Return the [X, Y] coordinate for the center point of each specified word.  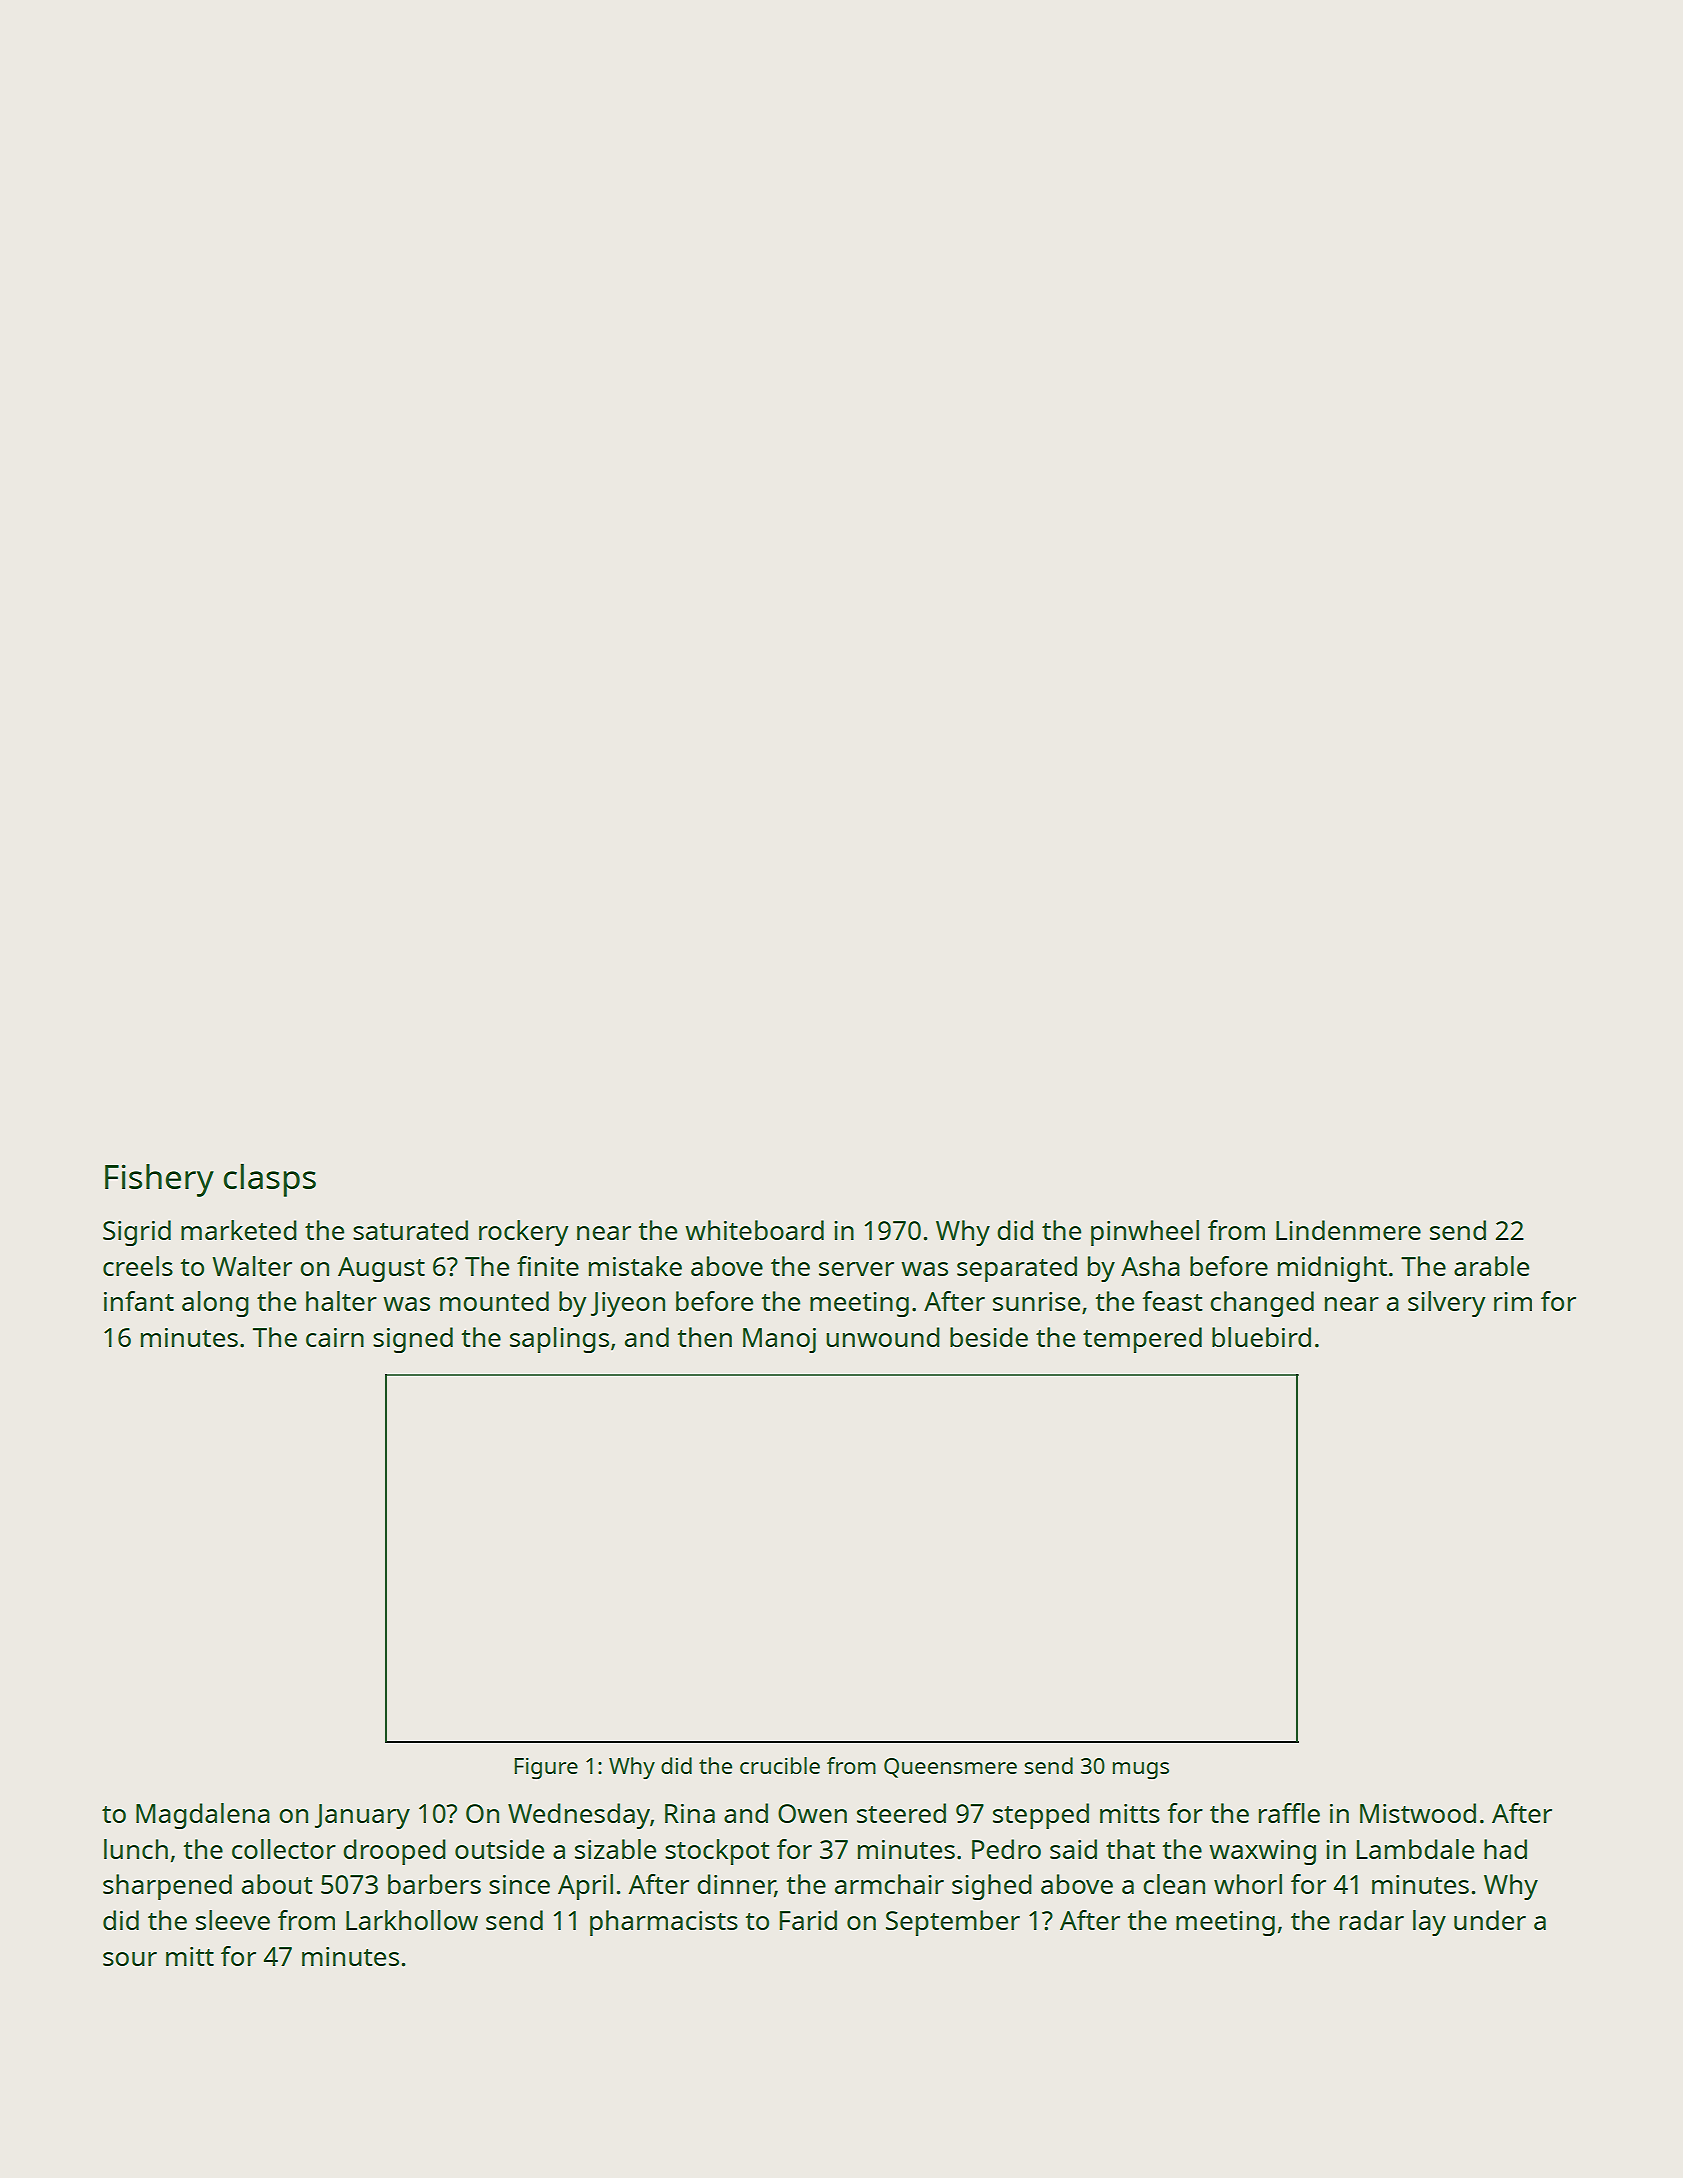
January [362, 1816]
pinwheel [1145, 1233]
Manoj [779, 1340]
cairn [335, 1337]
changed [1262, 1304]
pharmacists [664, 1923]
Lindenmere [1348, 1230]
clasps [270, 1180]
